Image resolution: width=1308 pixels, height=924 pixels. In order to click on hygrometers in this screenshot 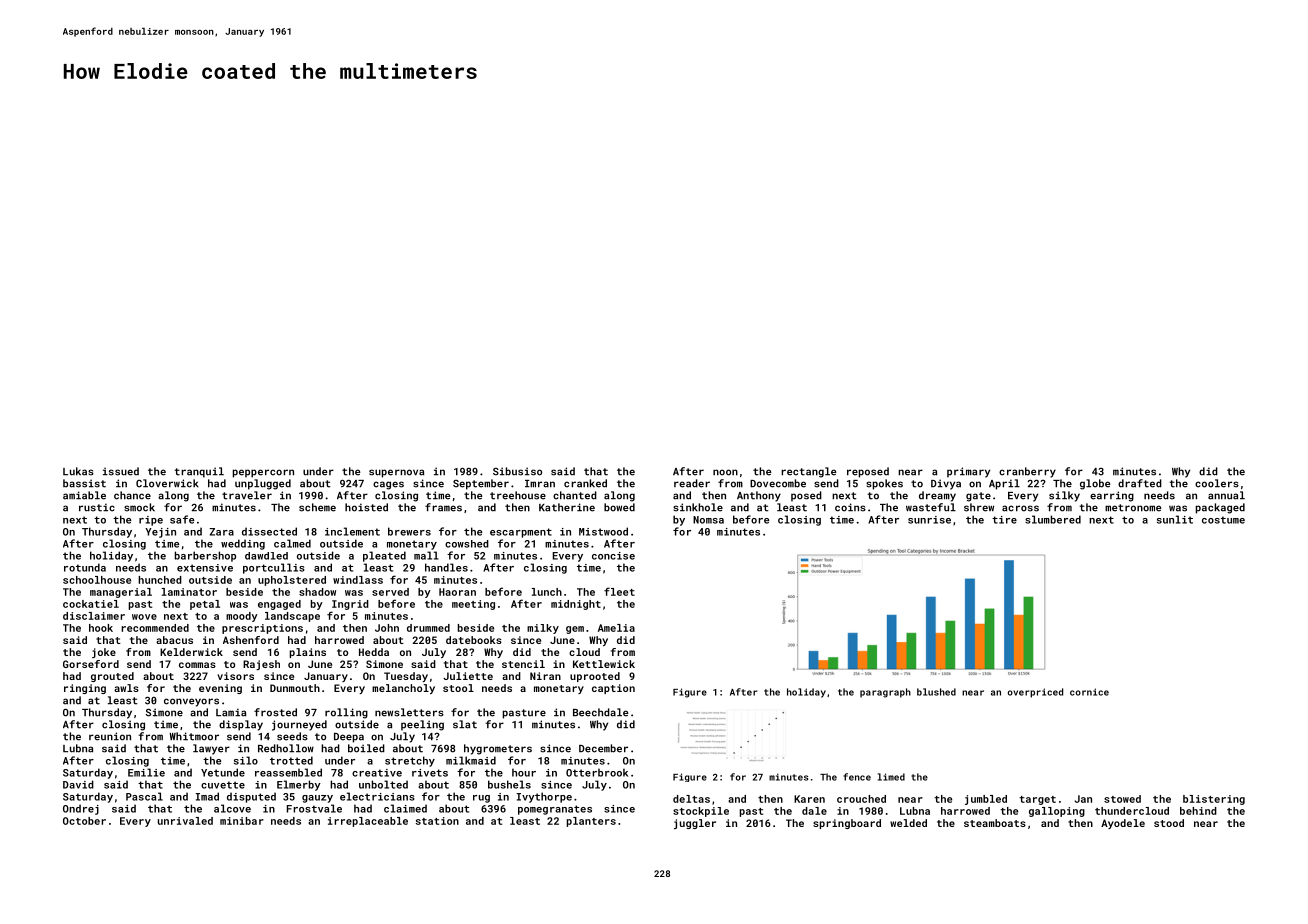, I will do `click(498, 749)`.
